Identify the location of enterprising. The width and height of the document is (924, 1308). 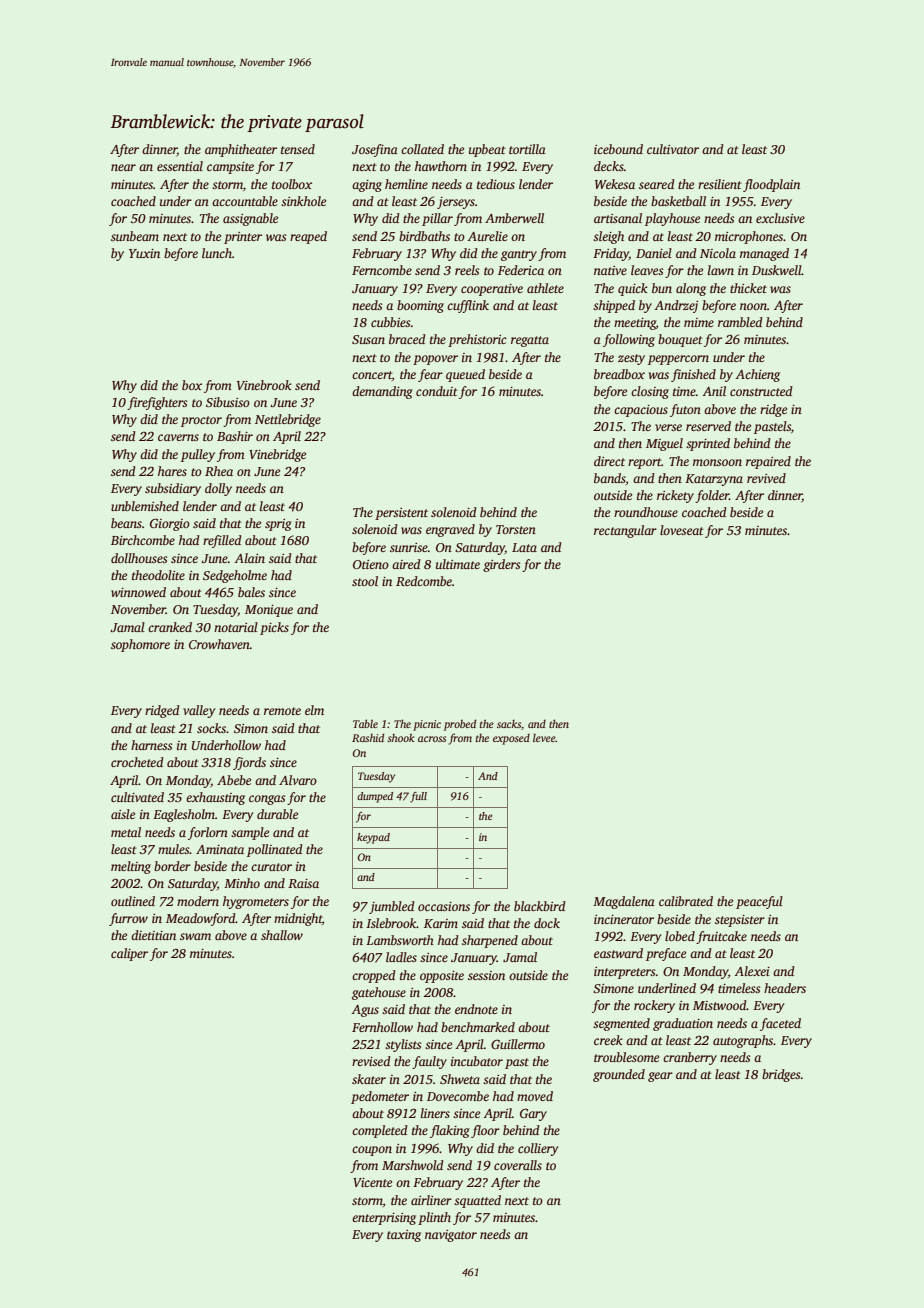
(384, 1219).
